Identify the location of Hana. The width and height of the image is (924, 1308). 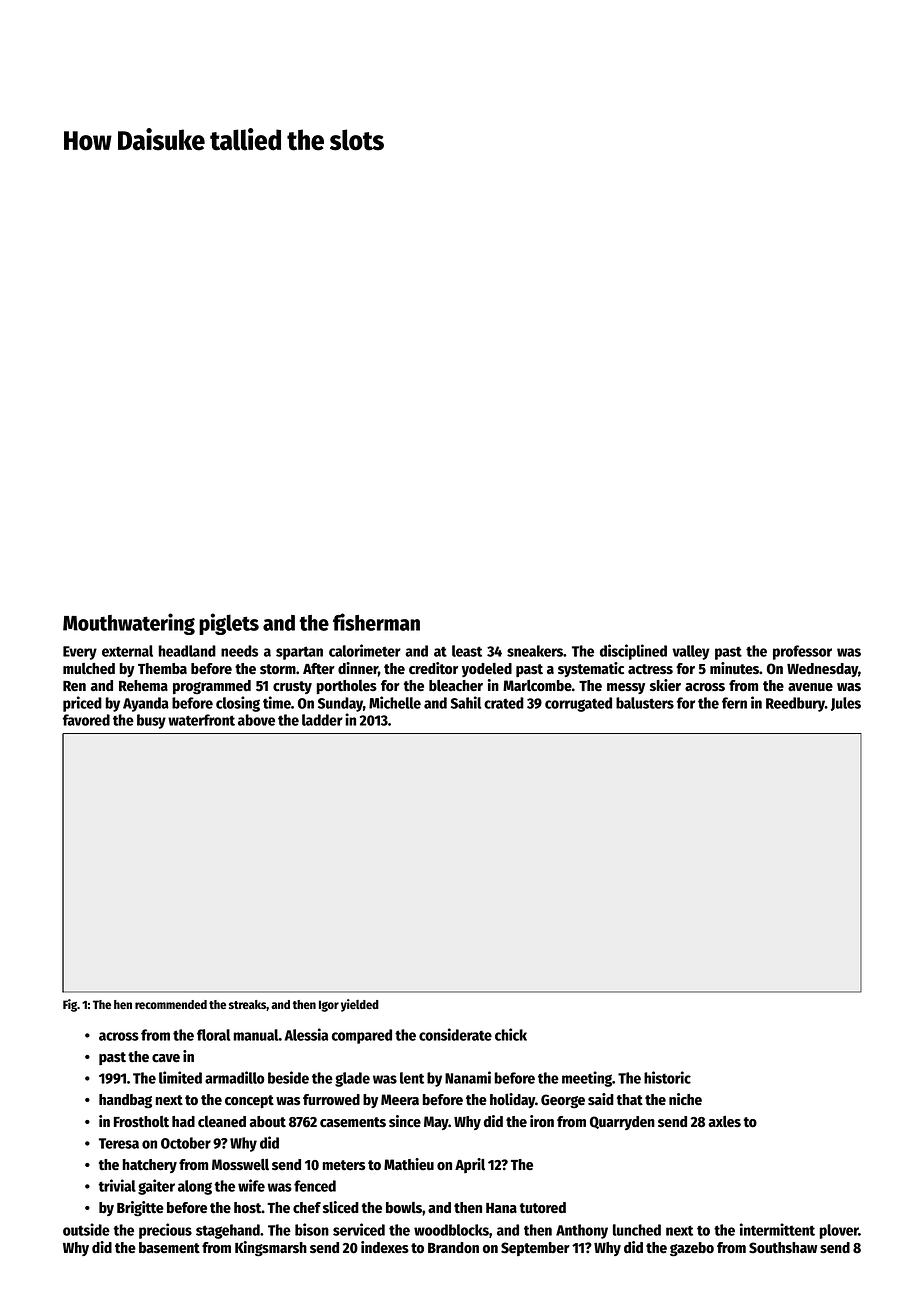
(501, 1208).
